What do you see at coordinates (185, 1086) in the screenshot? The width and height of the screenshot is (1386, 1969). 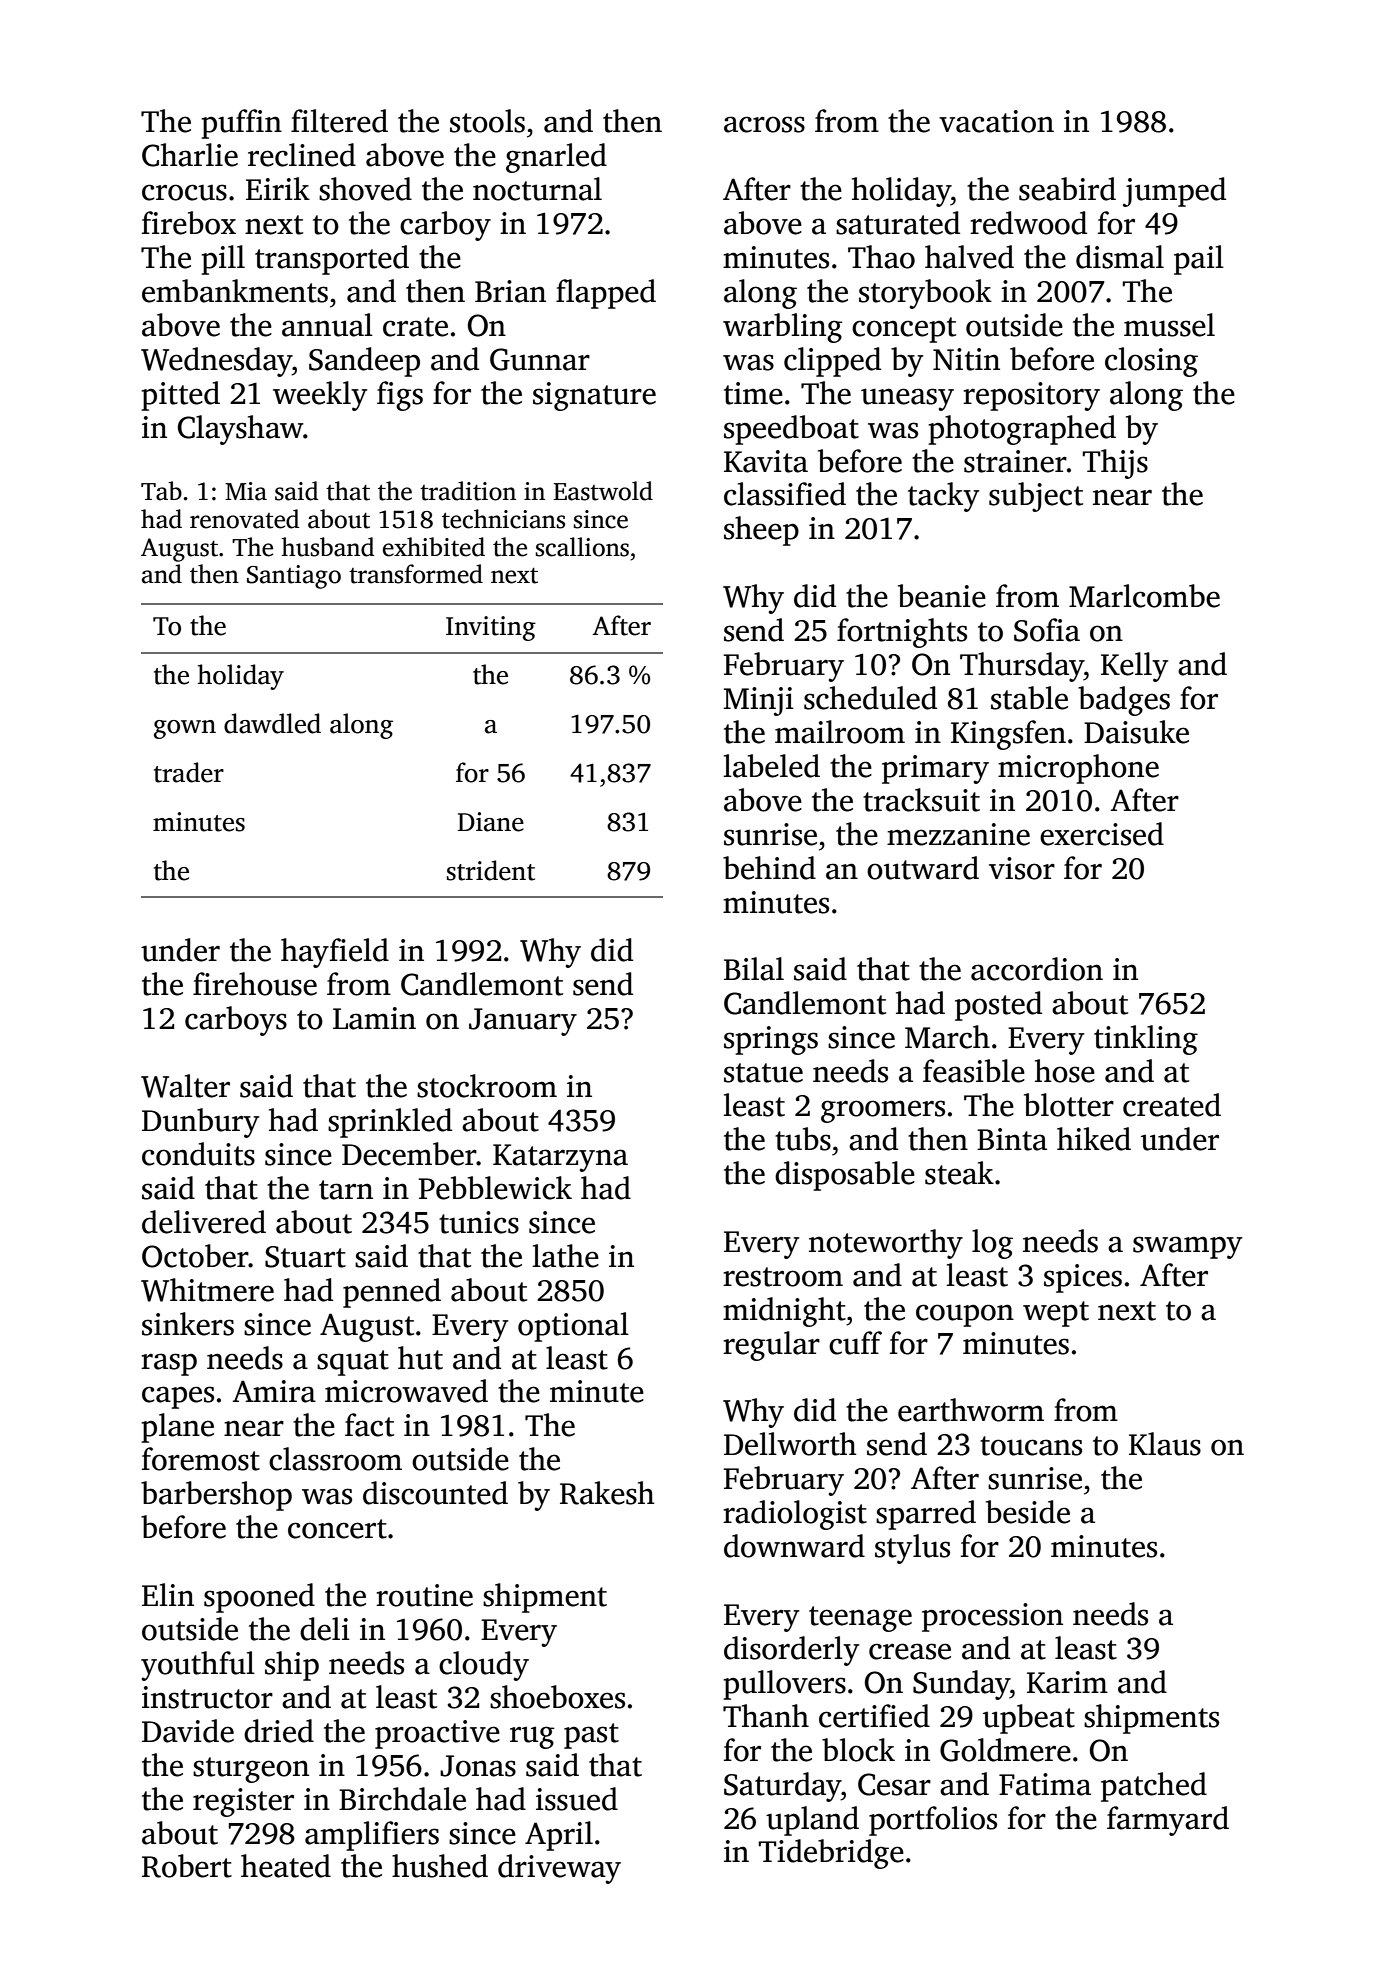 I see `Walter` at bounding box center [185, 1086].
